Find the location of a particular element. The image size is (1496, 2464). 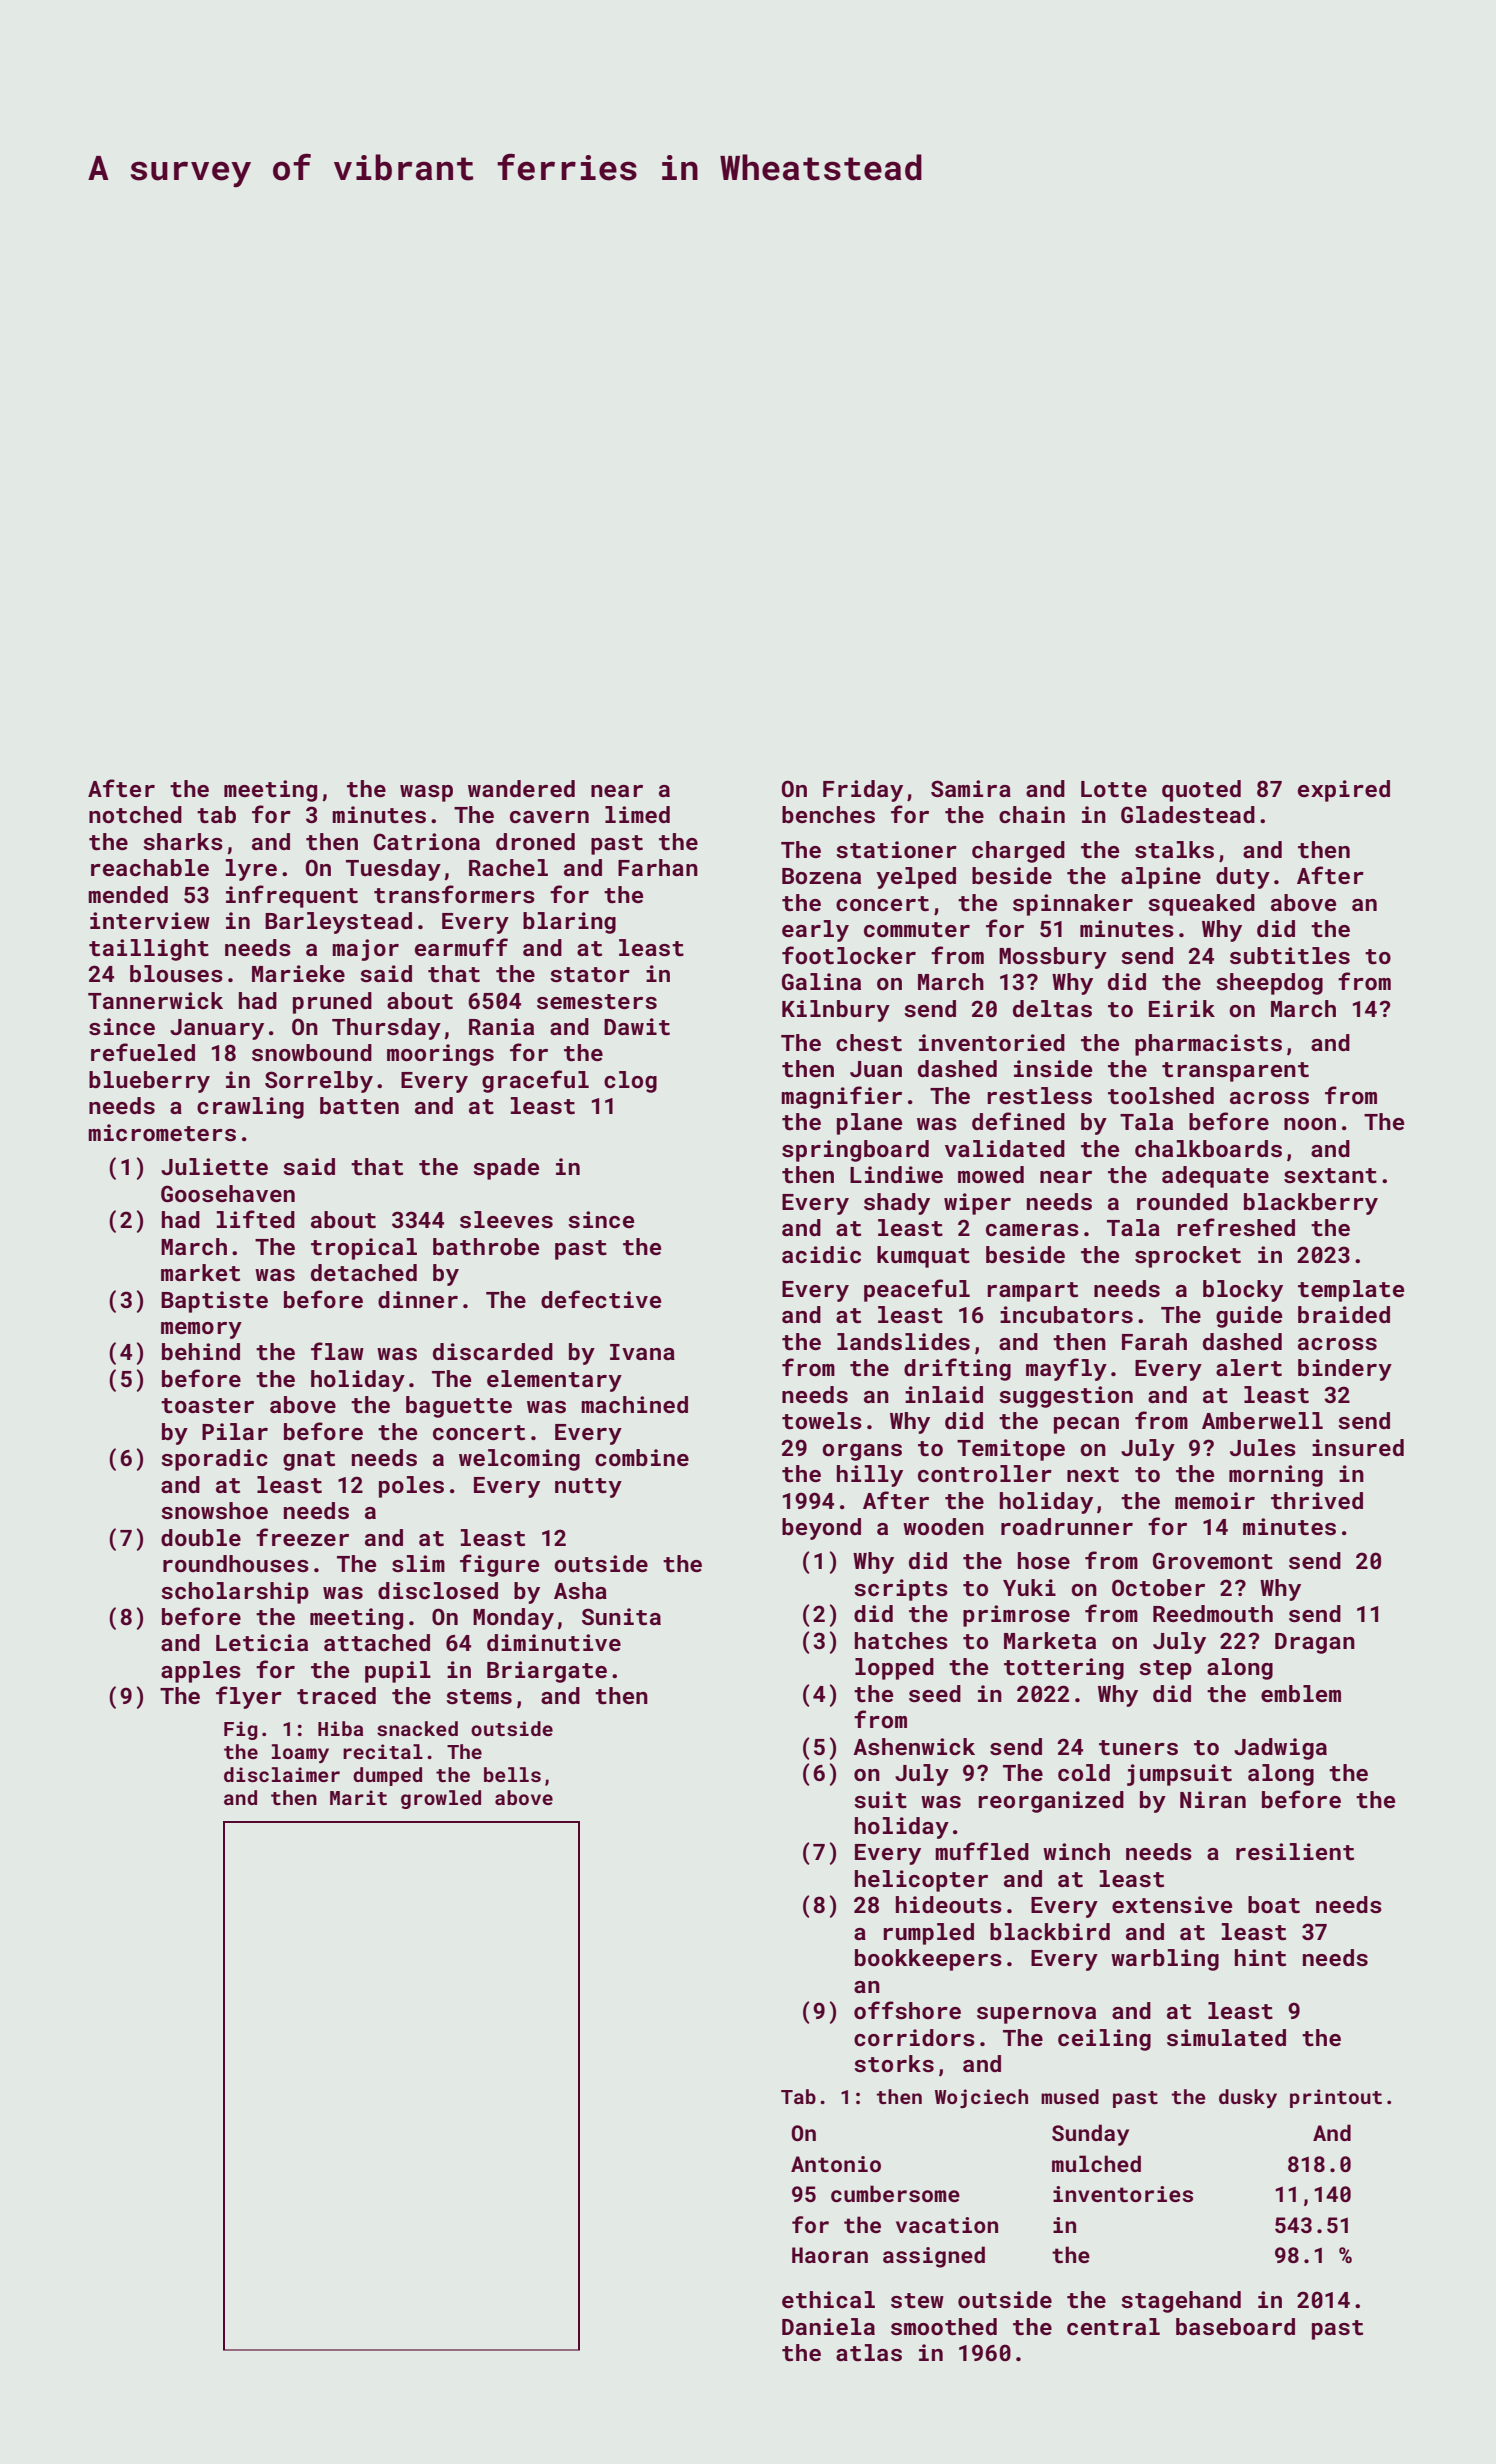

peaceful is located at coordinates (917, 1290).
